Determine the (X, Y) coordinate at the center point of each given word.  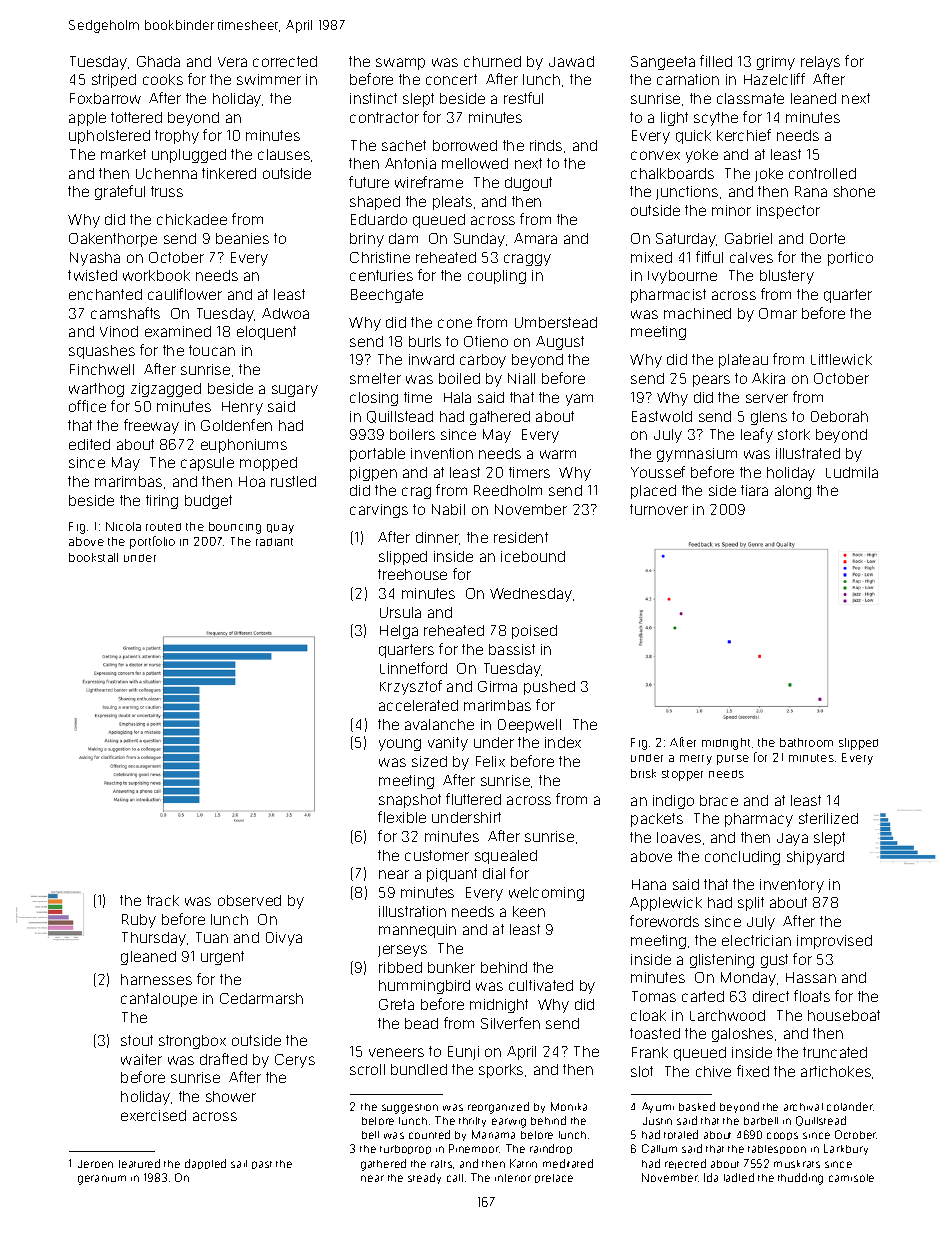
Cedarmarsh (261, 998)
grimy (776, 63)
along (793, 492)
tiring (162, 502)
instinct (373, 98)
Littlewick (841, 359)
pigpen (373, 474)
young (400, 745)
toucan (212, 350)
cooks (163, 79)
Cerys (295, 1061)
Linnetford (413, 668)
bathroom (806, 742)
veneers (396, 1052)
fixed (753, 1071)
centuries (381, 275)
